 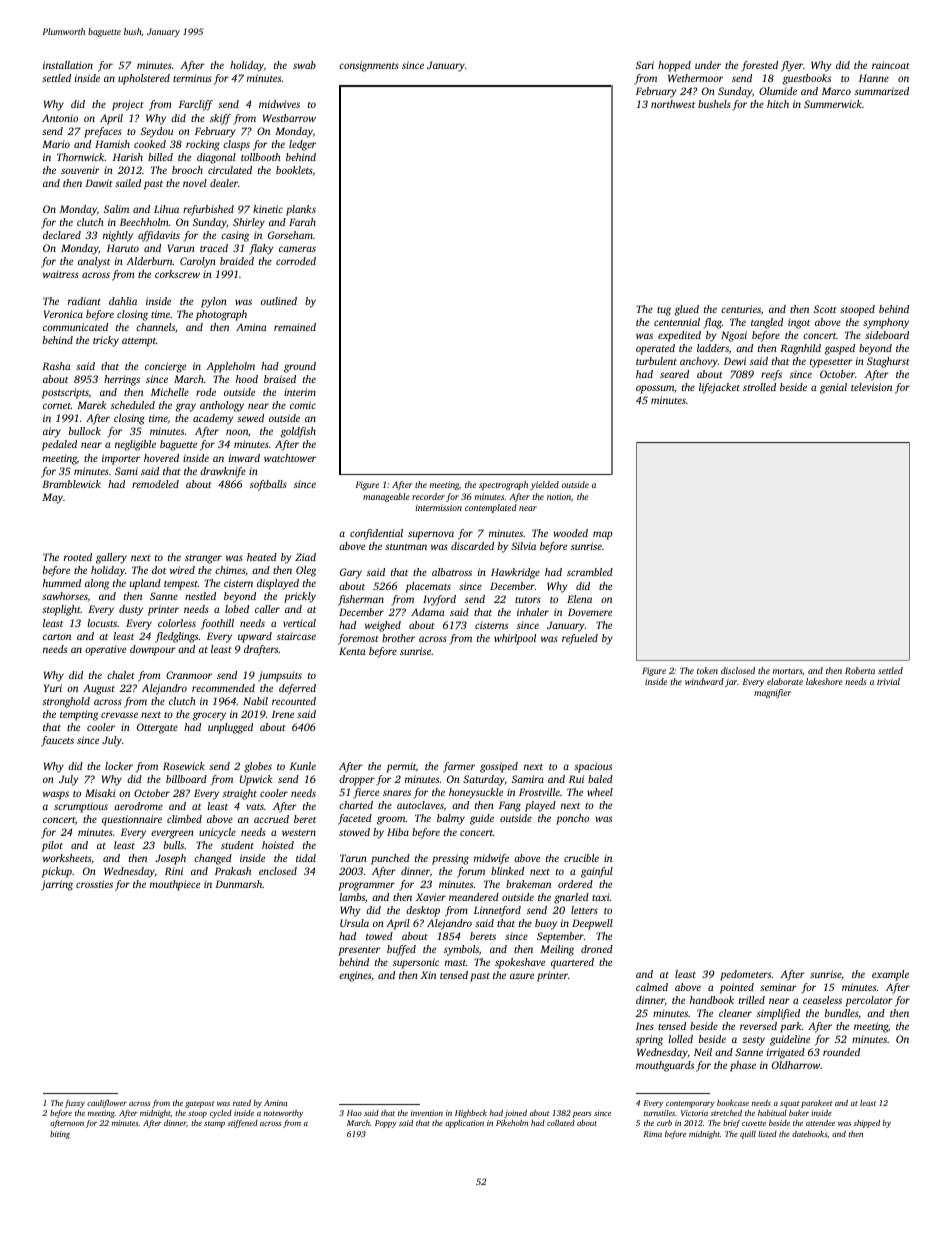 I want to click on Hawkridge, so click(x=515, y=573).
